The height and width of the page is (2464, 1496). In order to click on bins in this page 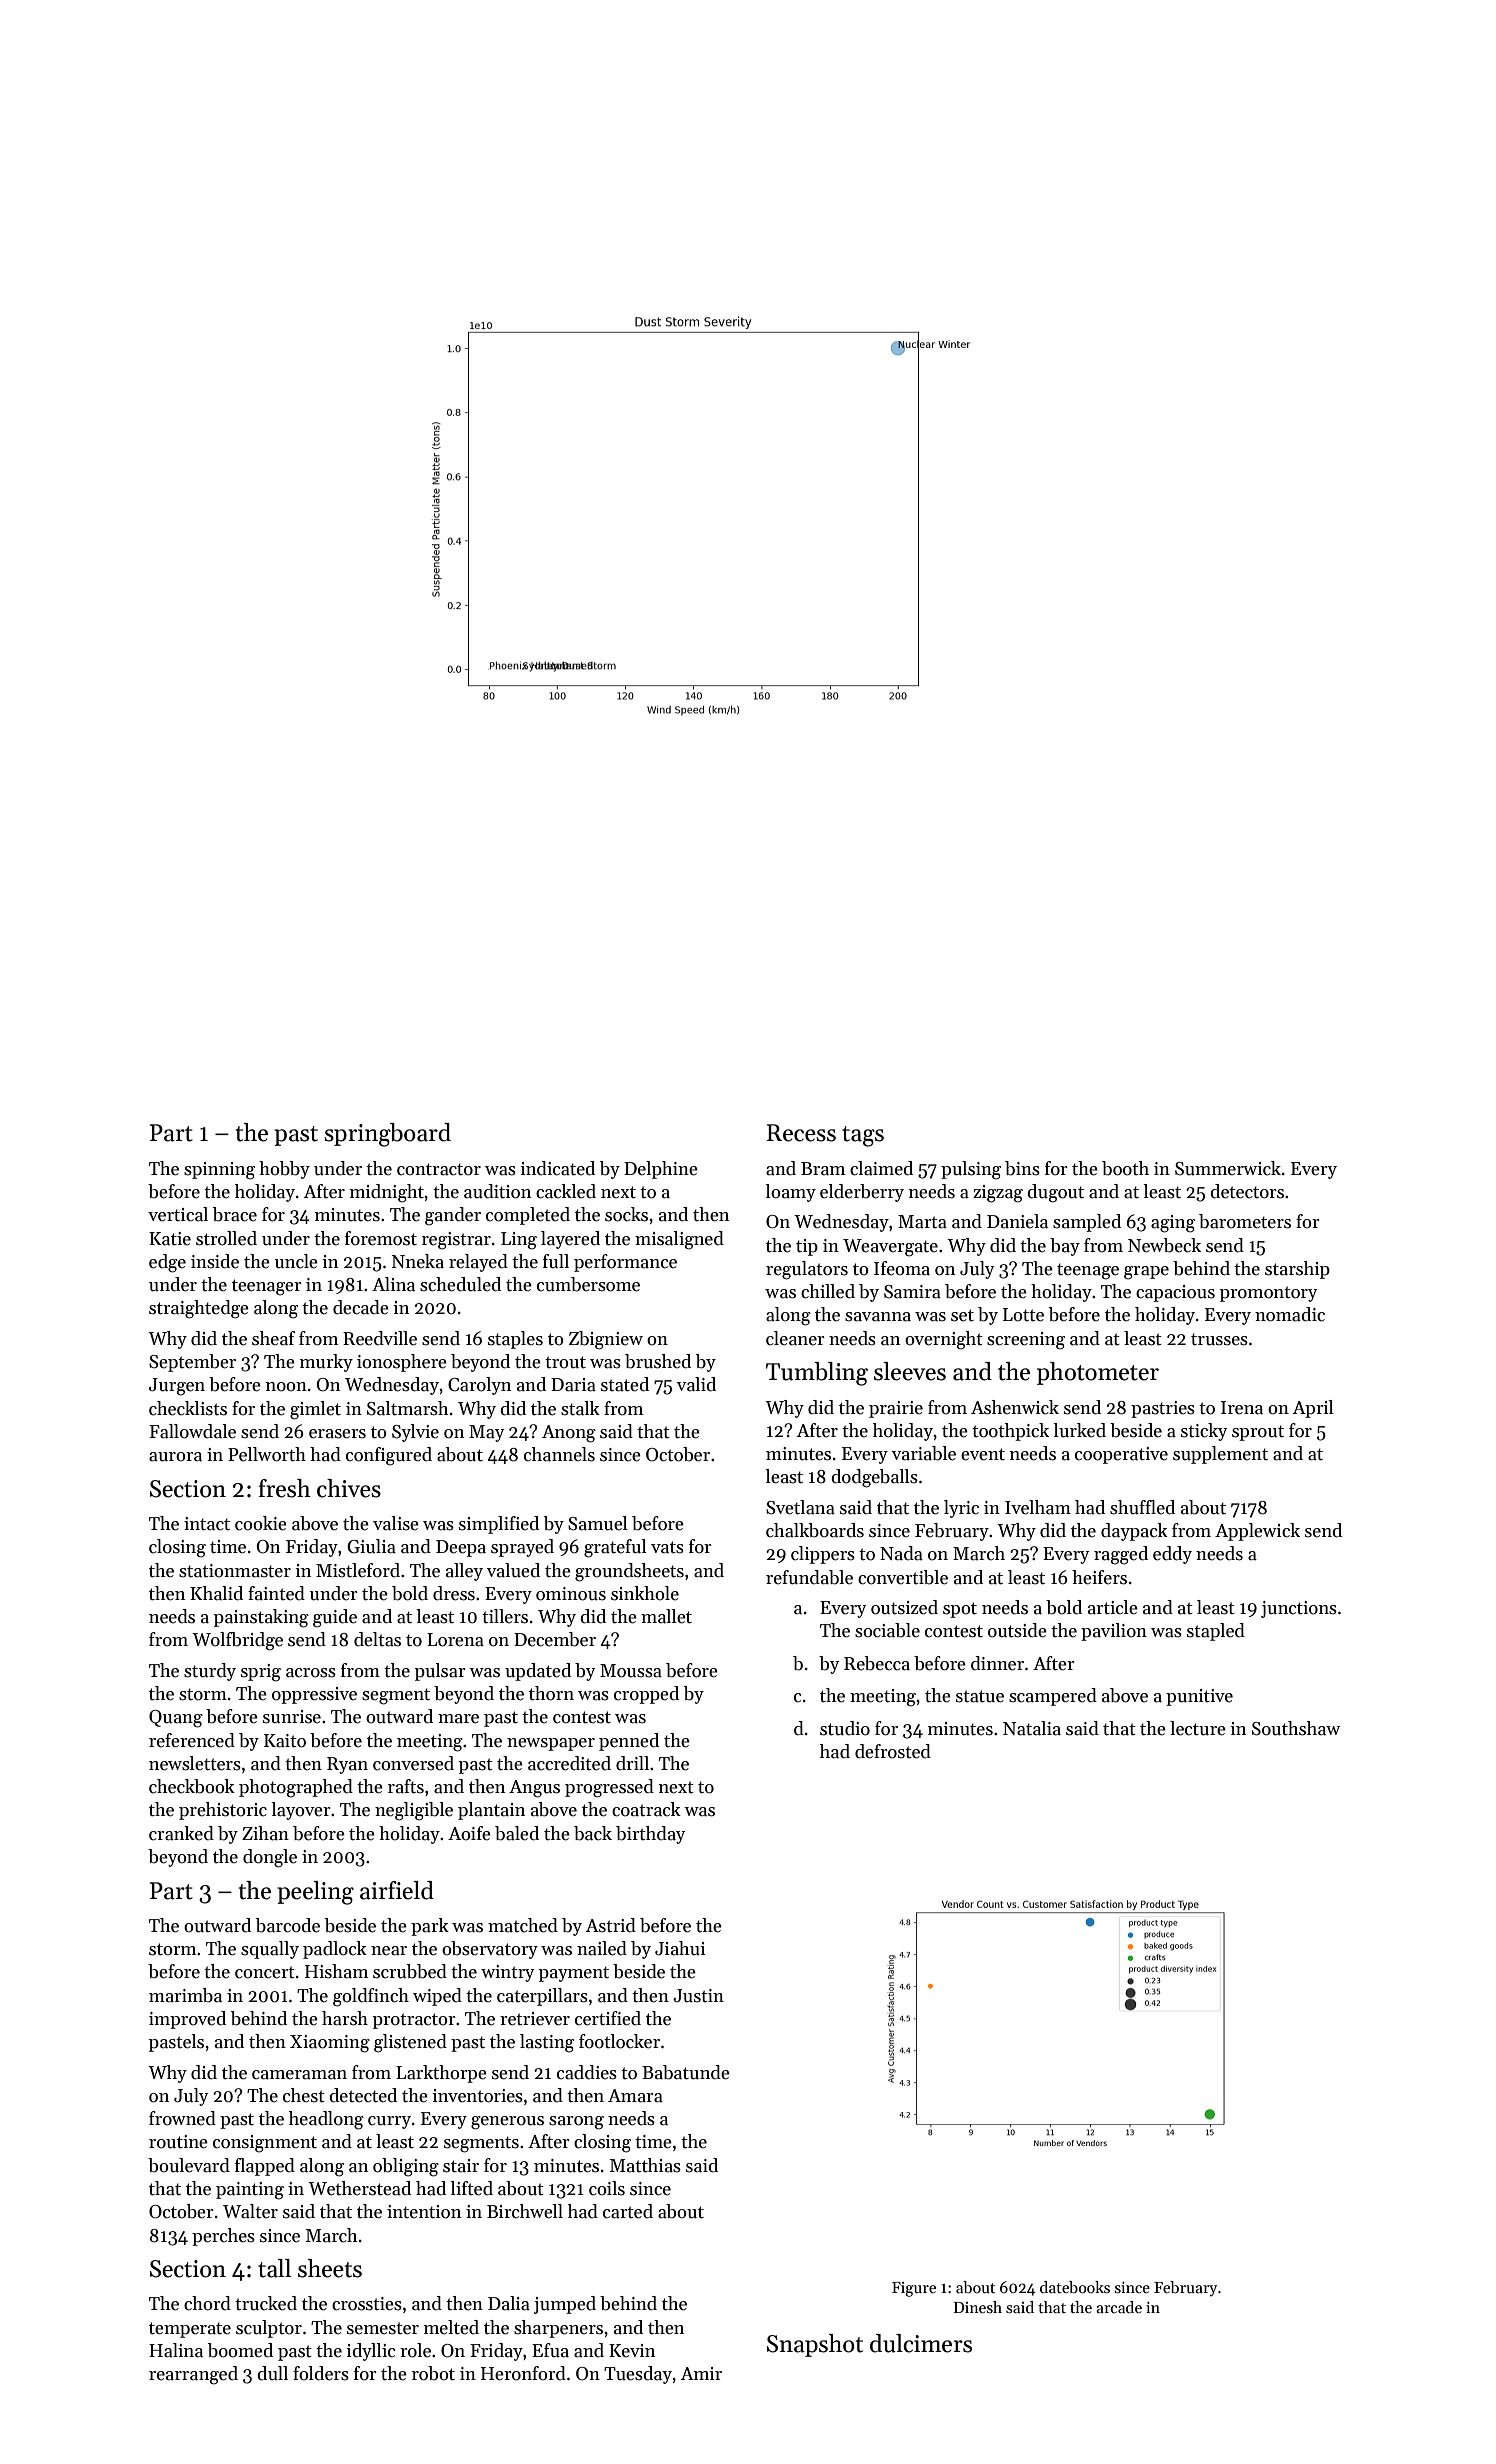, I will do `click(1022, 1168)`.
